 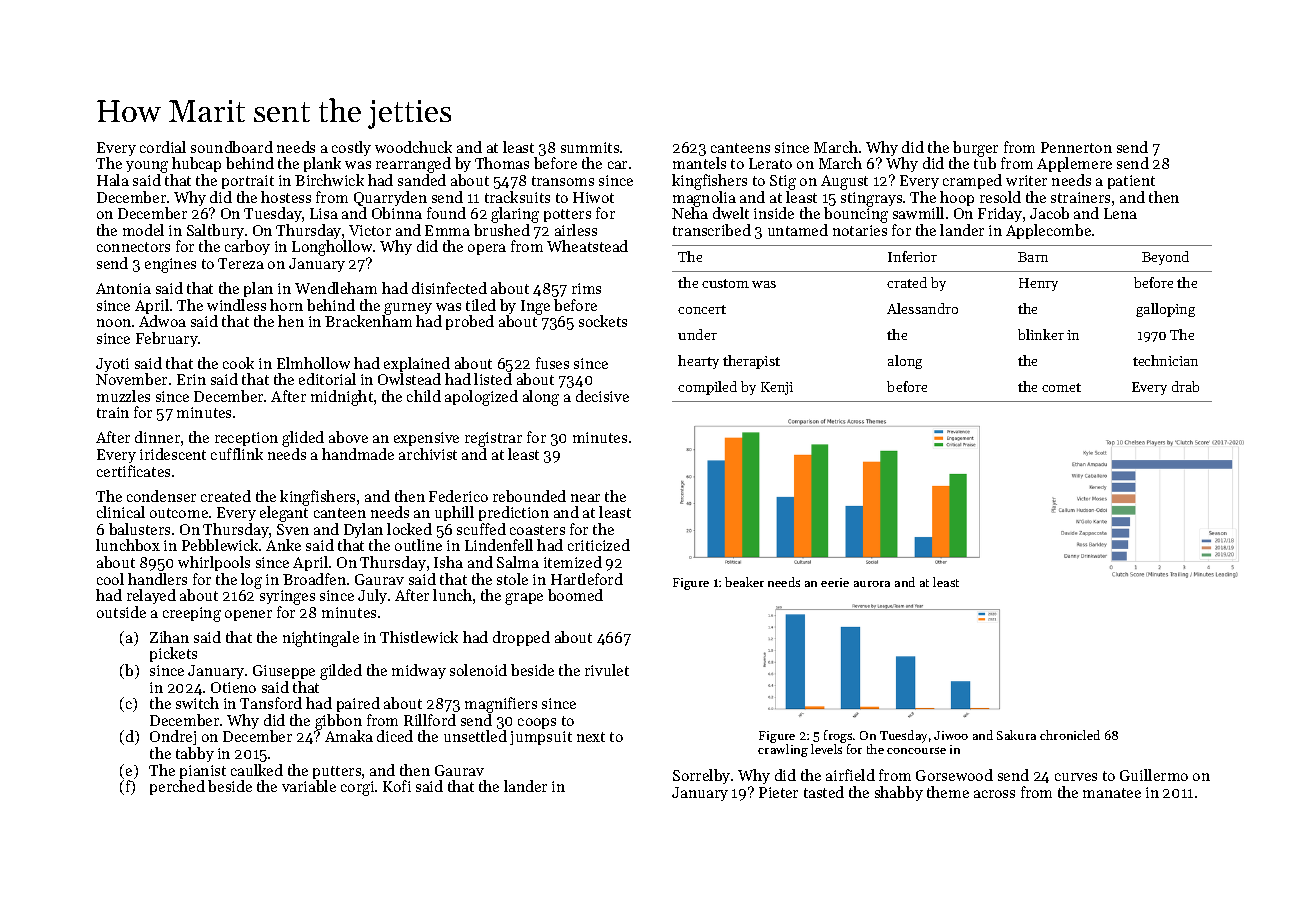 What do you see at coordinates (195, 754) in the screenshot?
I see `tabby` at bounding box center [195, 754].
